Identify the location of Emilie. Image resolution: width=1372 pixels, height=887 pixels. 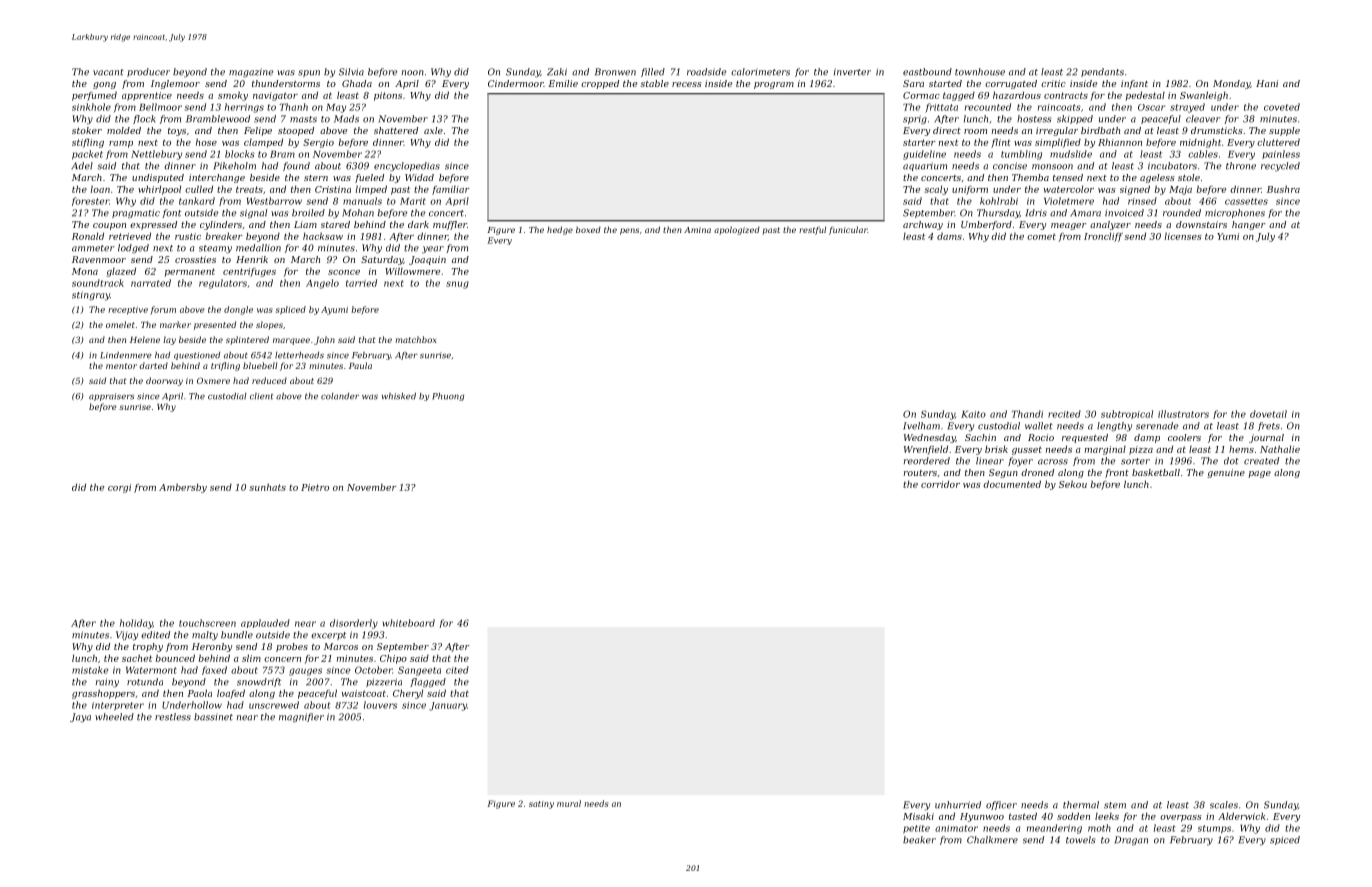
(563, 83).
